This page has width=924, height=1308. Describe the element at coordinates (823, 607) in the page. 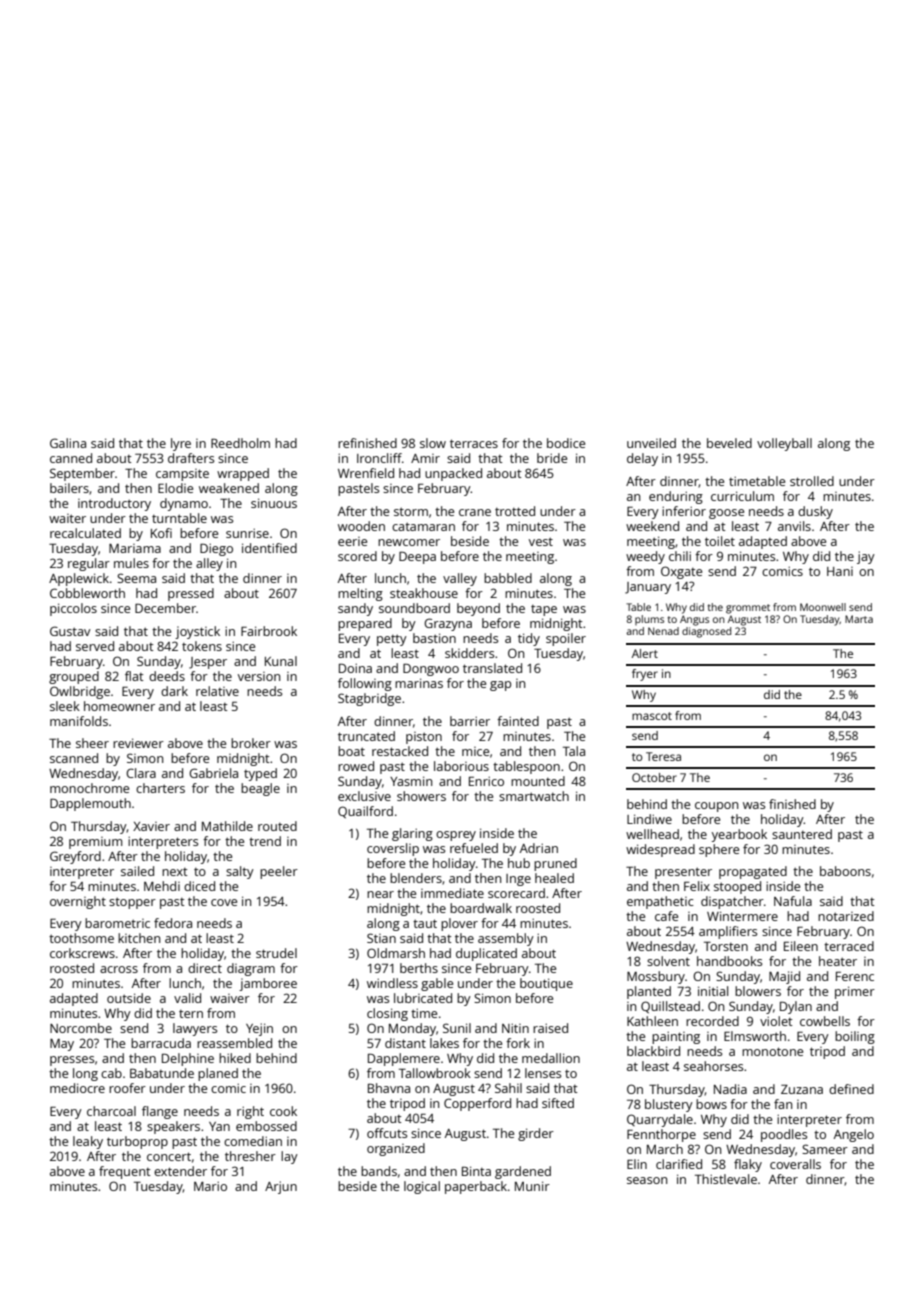

I see `Moonwell` at that location.
